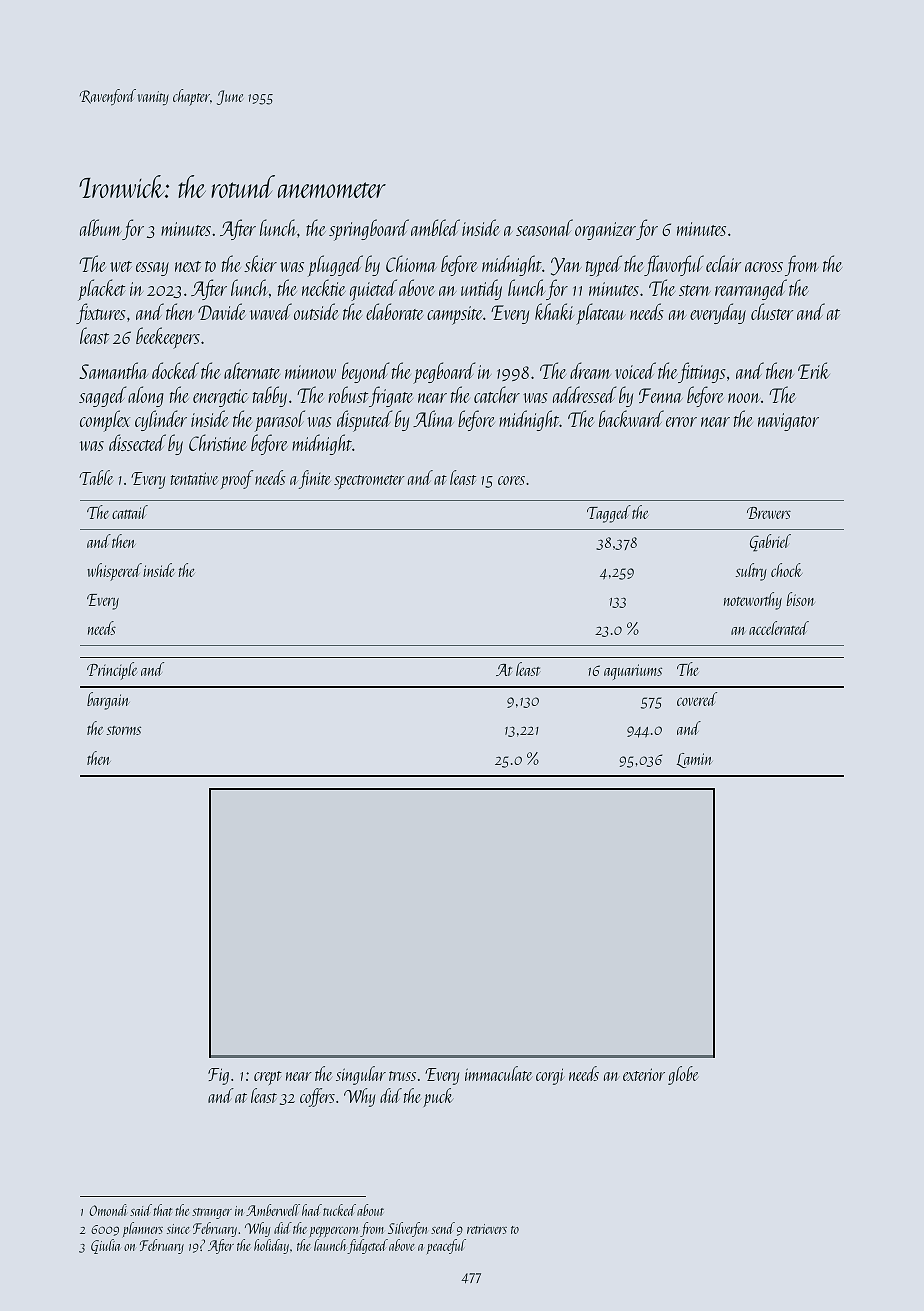 This screenshot has width=924, height=1311. What do you see at coordinates (218, 1076) in the screenshot?
I see `Fig` at bounding box center [218, 1076].
